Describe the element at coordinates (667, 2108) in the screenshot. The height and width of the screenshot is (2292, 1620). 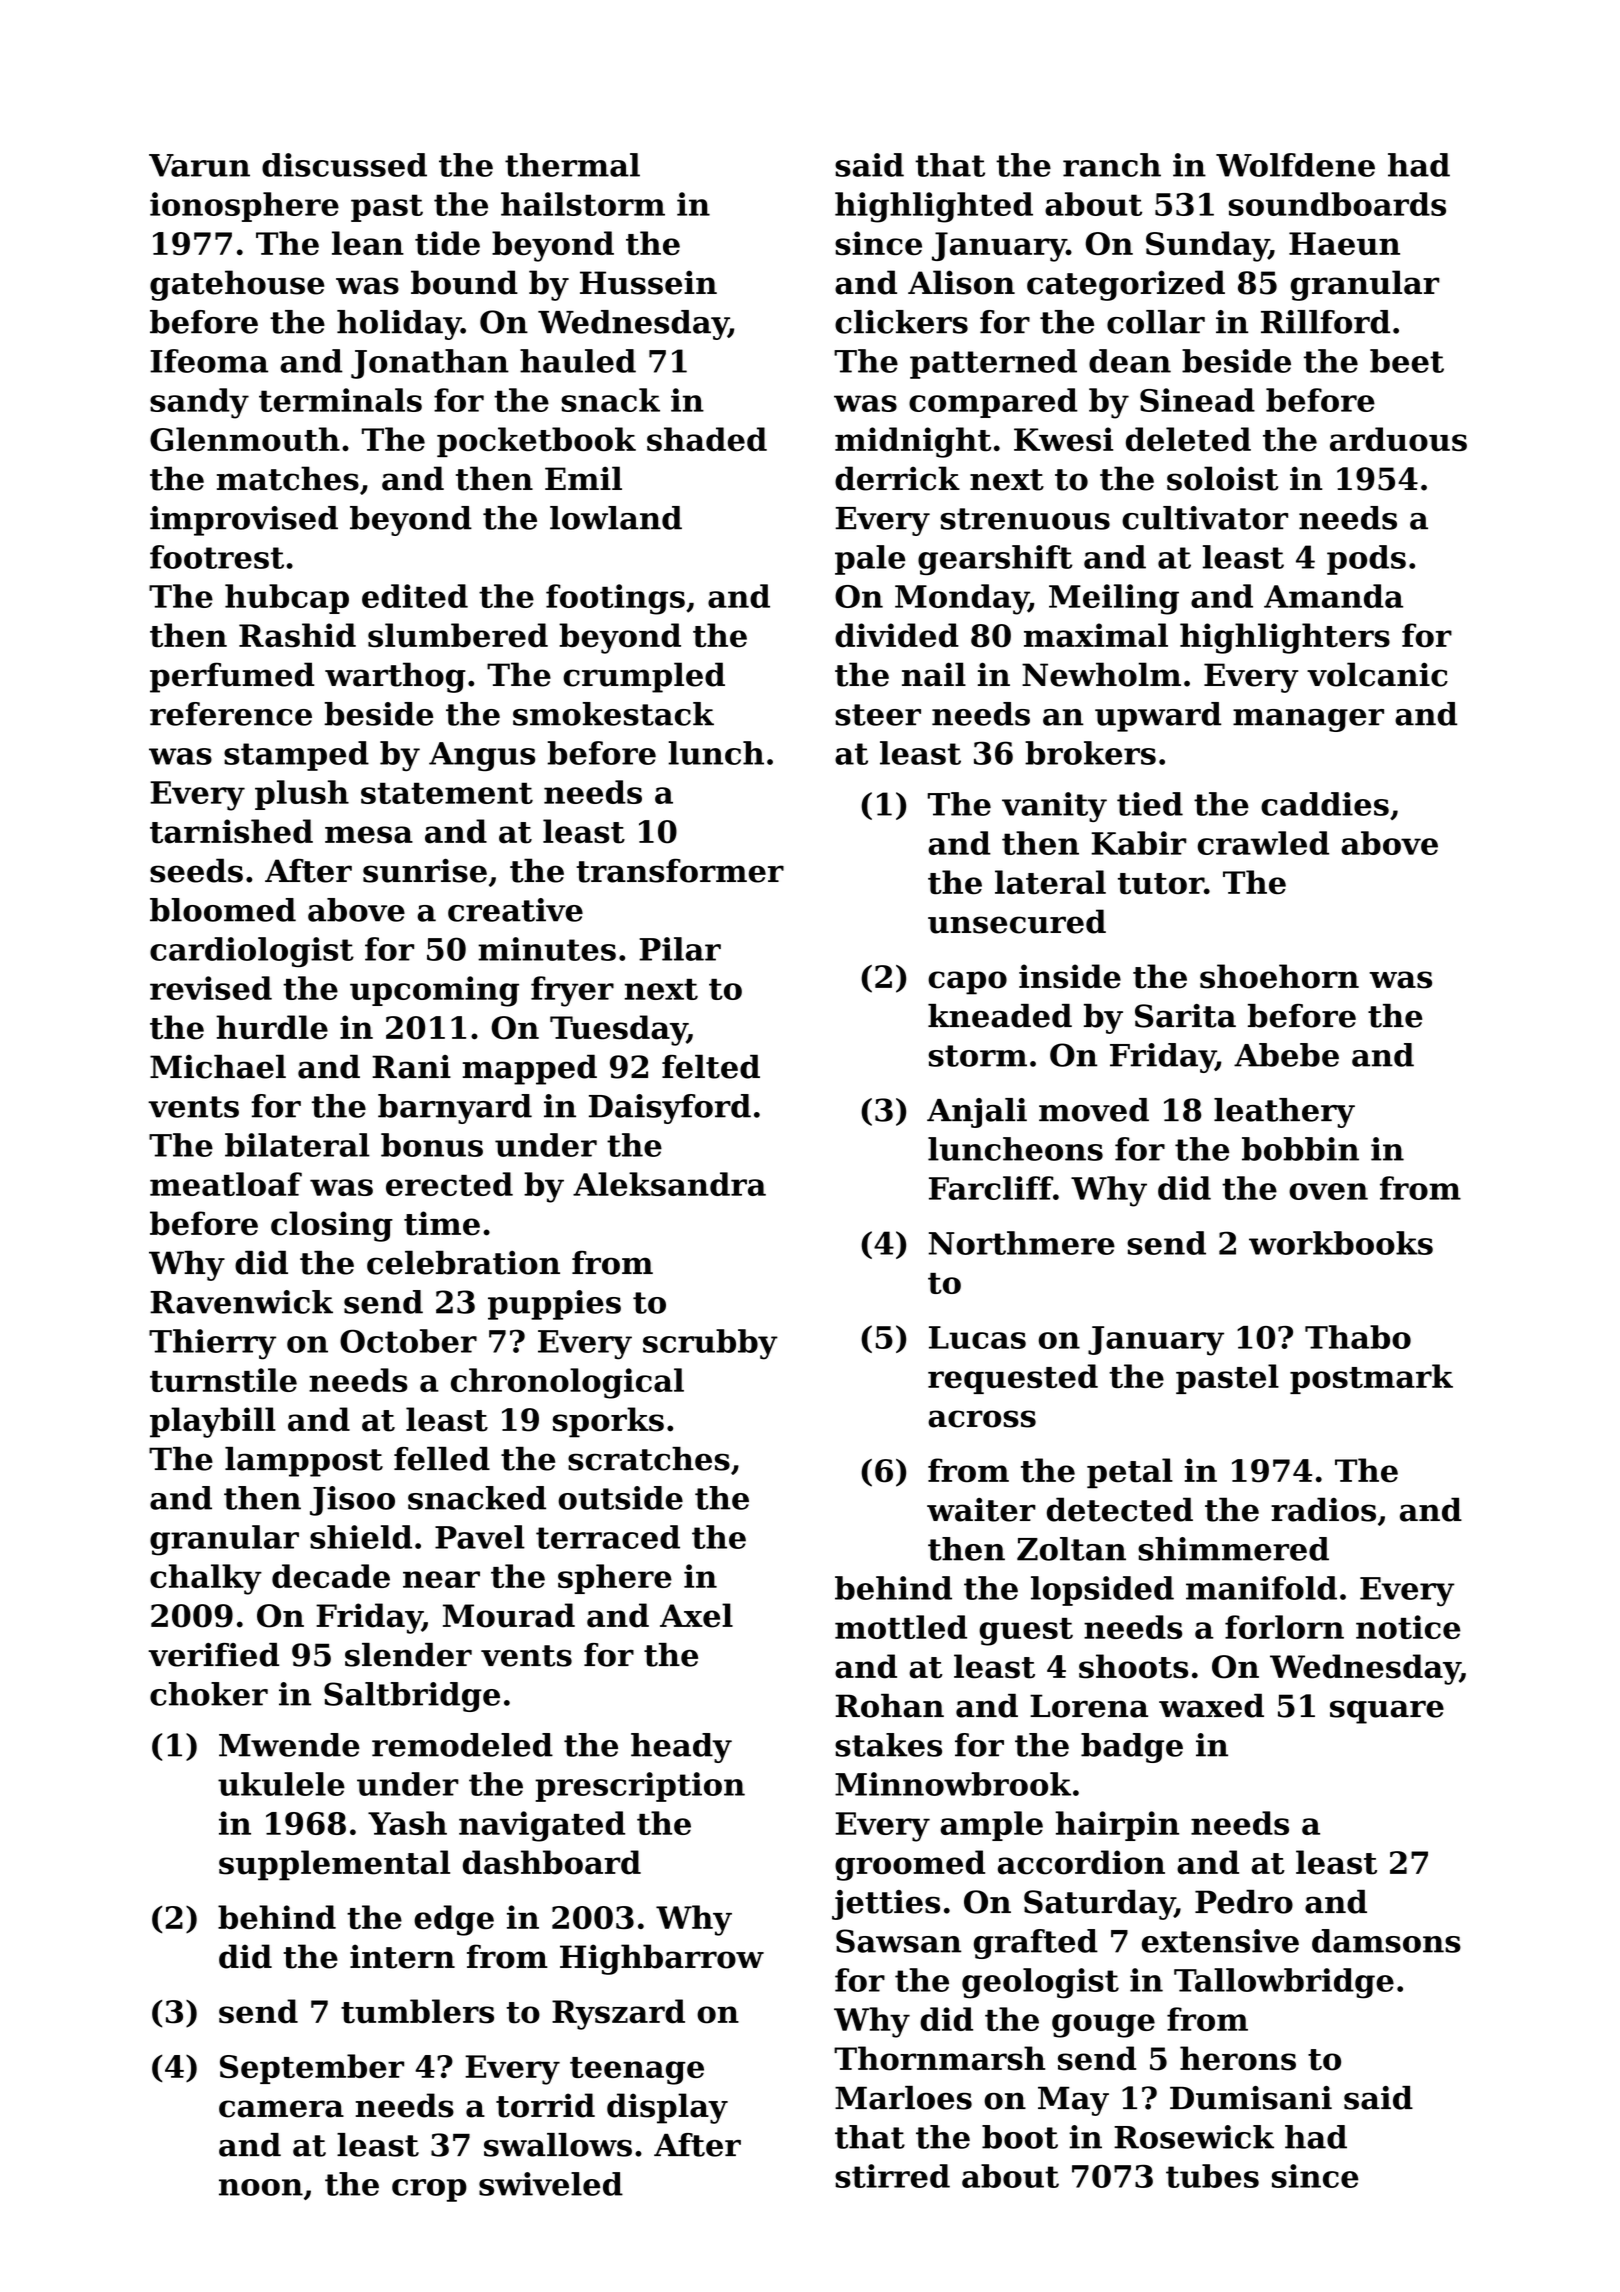
I see `display` at that location.
